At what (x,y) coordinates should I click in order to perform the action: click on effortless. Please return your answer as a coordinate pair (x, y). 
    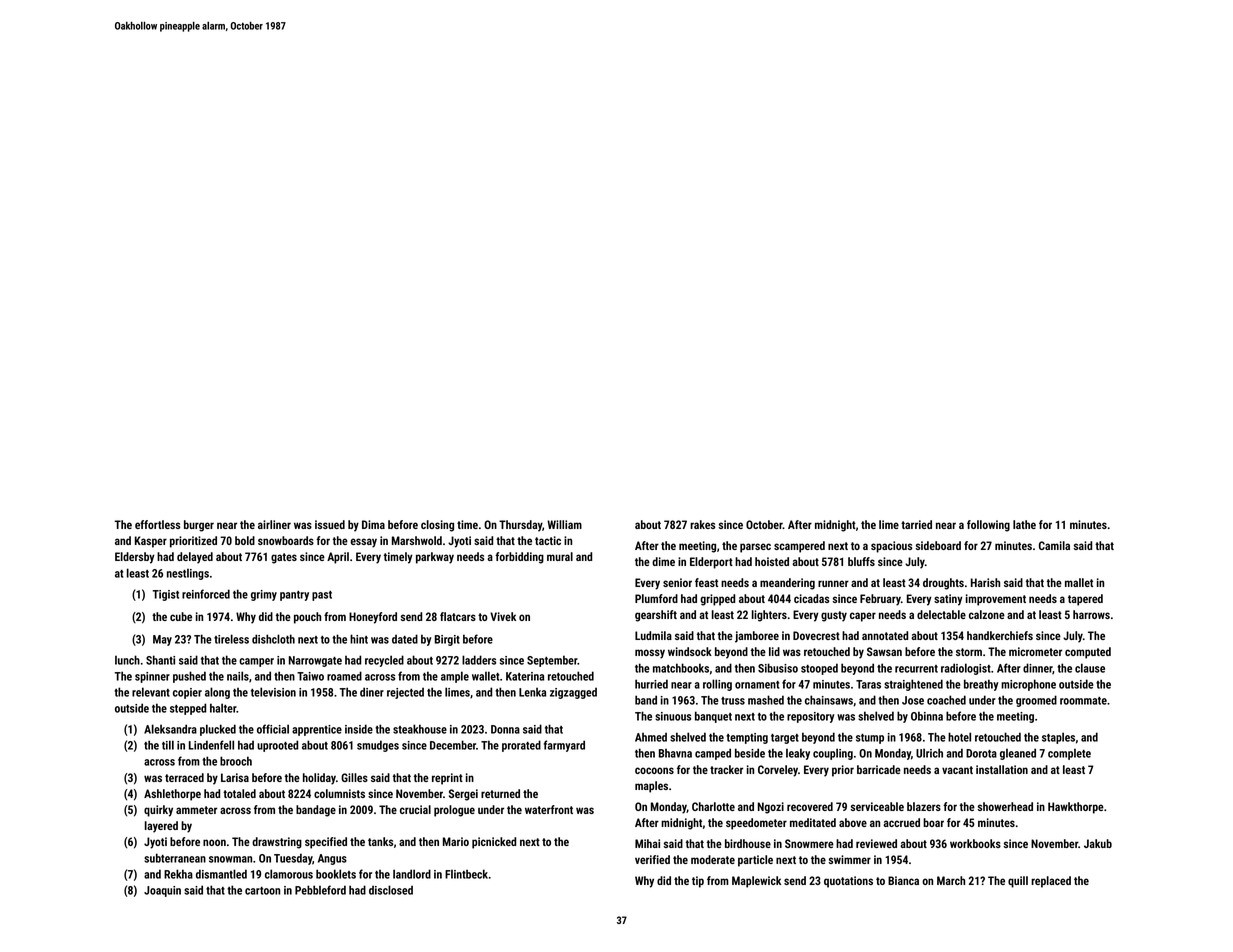
    Looking at the image, I should click on (157, 524).
